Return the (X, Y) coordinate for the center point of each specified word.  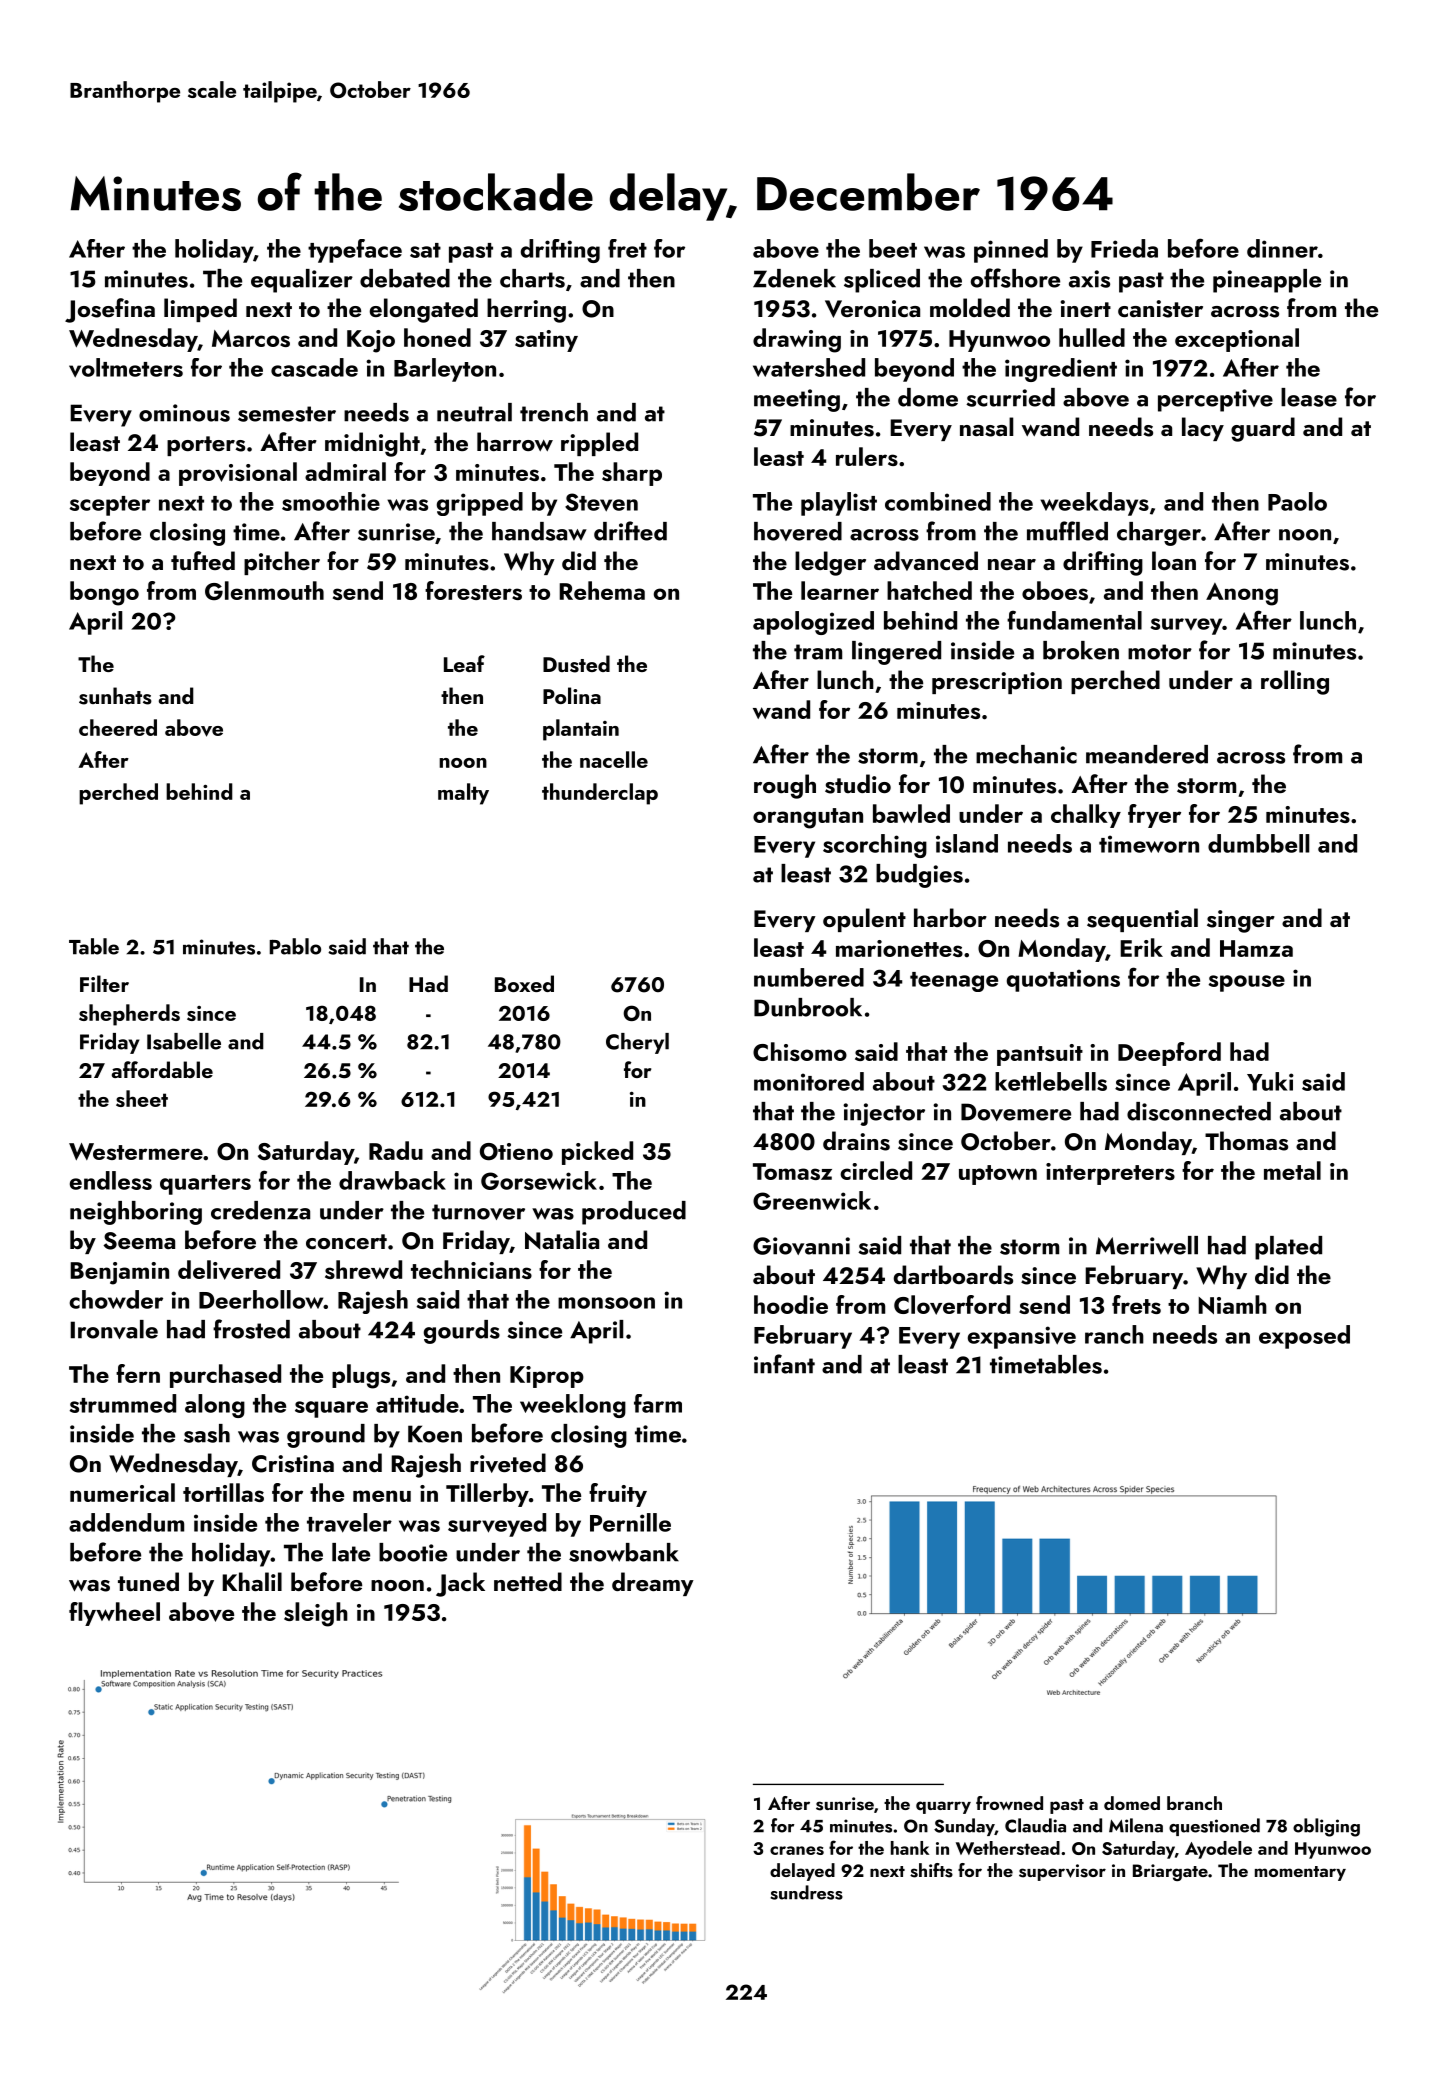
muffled (1067, 531)
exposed (1304, 1337)
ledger (830, 563)
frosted (251, 1329)
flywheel (114, 1614)
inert (1086, 308)
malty (463, 794)
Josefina (110, 310)
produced (634, 1213)
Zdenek (794, 278)
